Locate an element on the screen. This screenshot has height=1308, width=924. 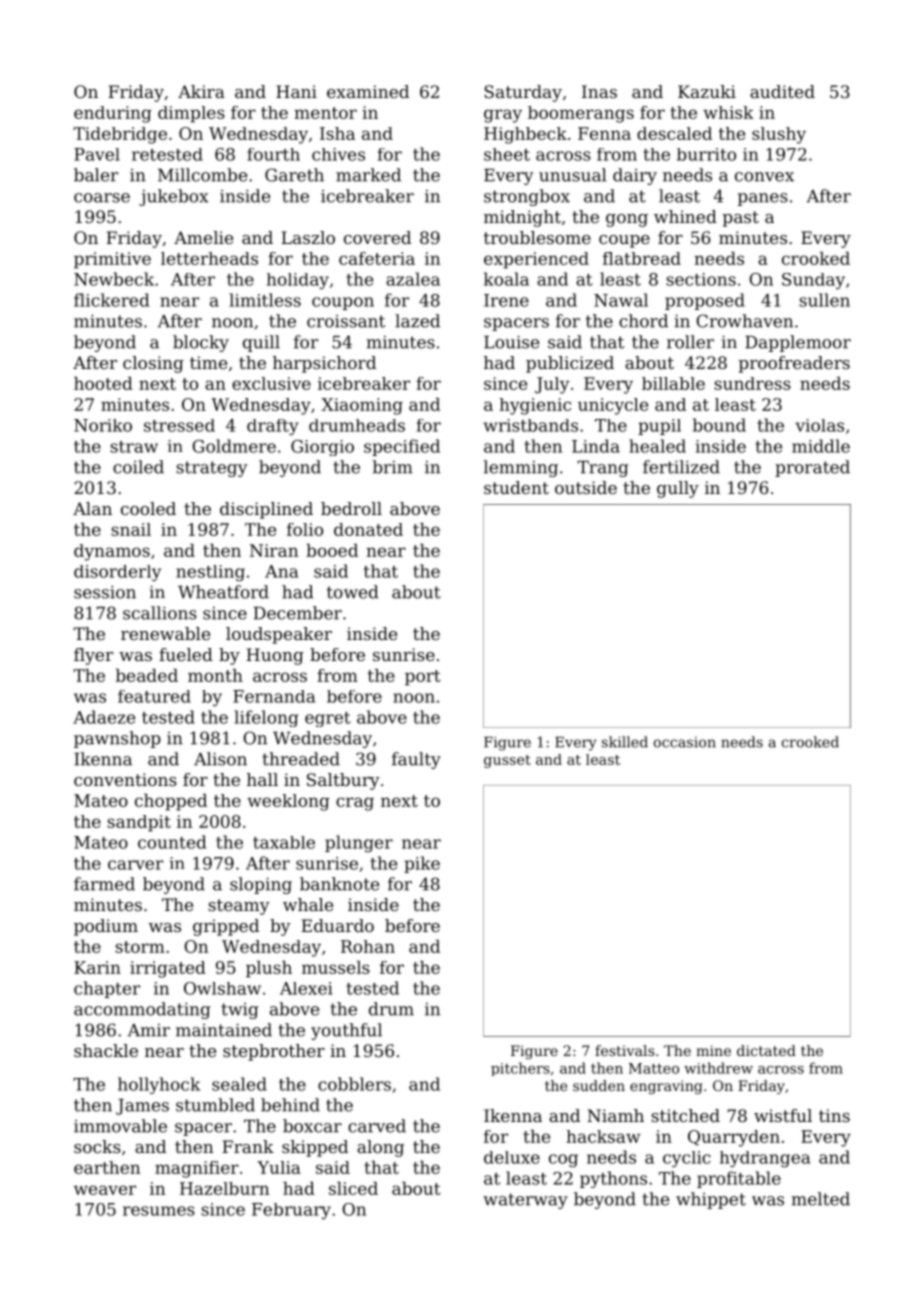
whined is located at coordinates (685, 216).
